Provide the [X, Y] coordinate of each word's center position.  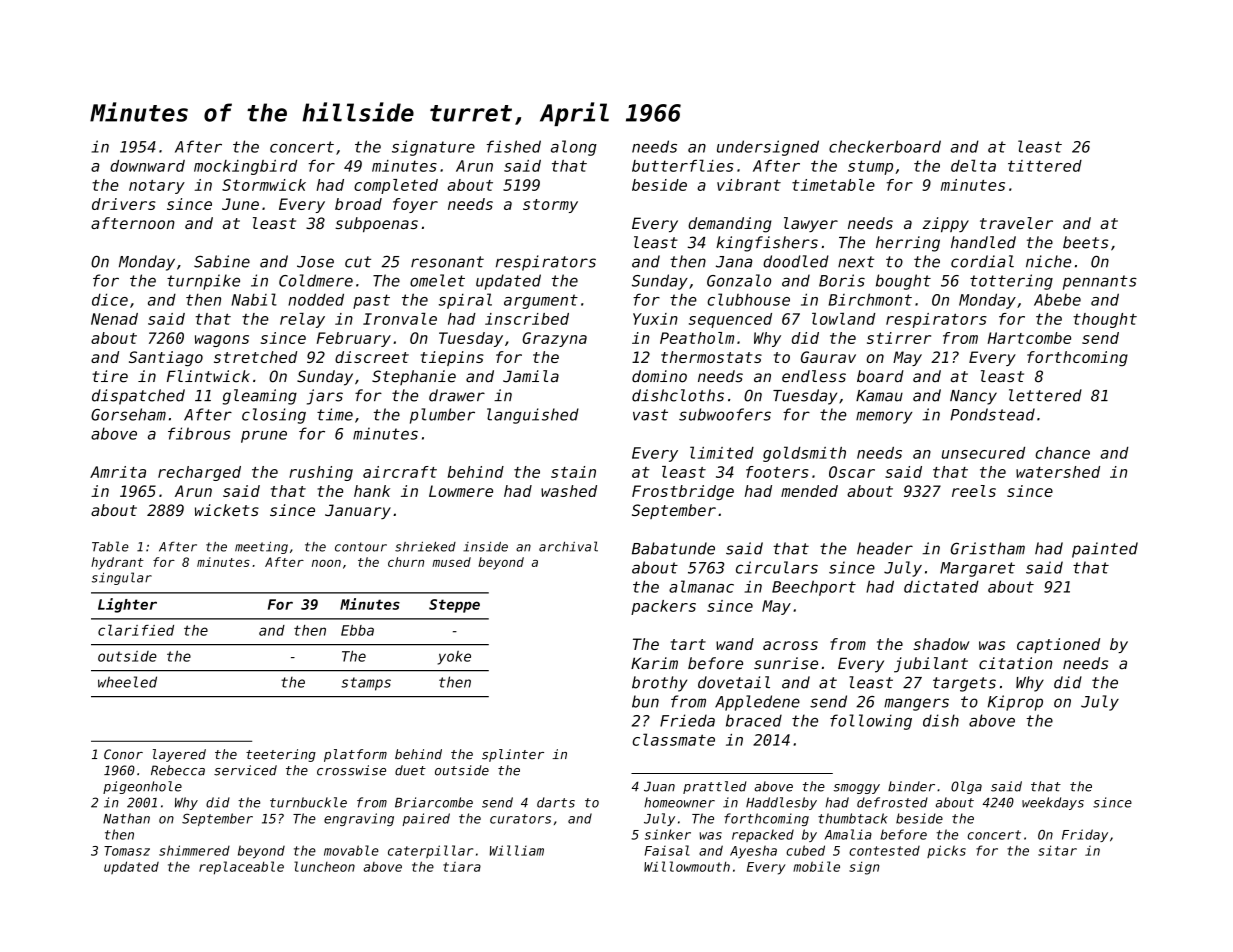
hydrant [117, 563]
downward [147, 166]
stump [870, 167]
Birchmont [870, 299]
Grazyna [554, 339]
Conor [123, 754]
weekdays [1053, 803]
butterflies [683, 165]
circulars [777, 567]
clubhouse [748, 299]
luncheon [324, 866]
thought [1105, 320]
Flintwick [208, 376]
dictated [941, 586]
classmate [673, 739]
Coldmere [316, 280]
